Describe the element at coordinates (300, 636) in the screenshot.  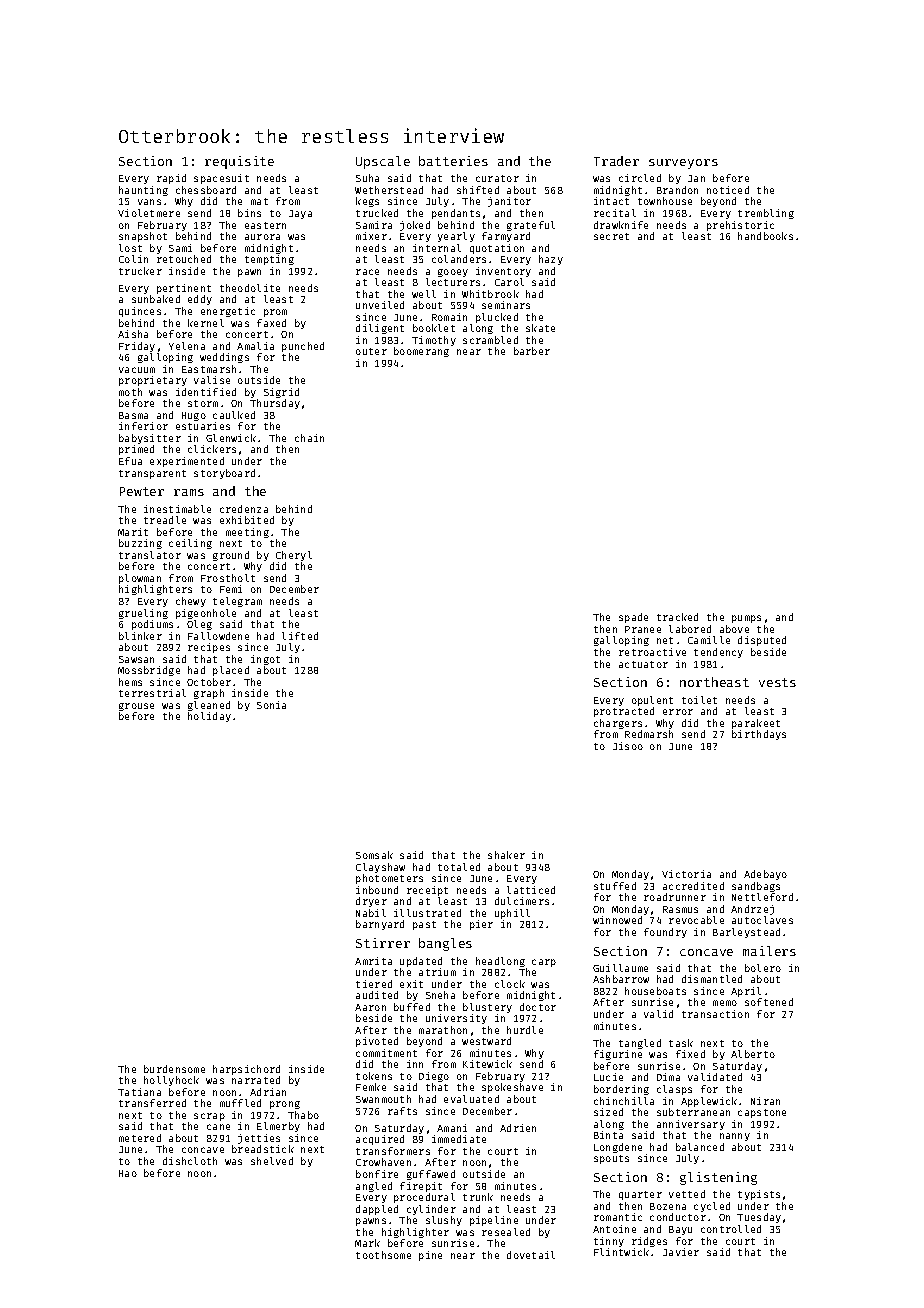
I see `lifted` at that location.
